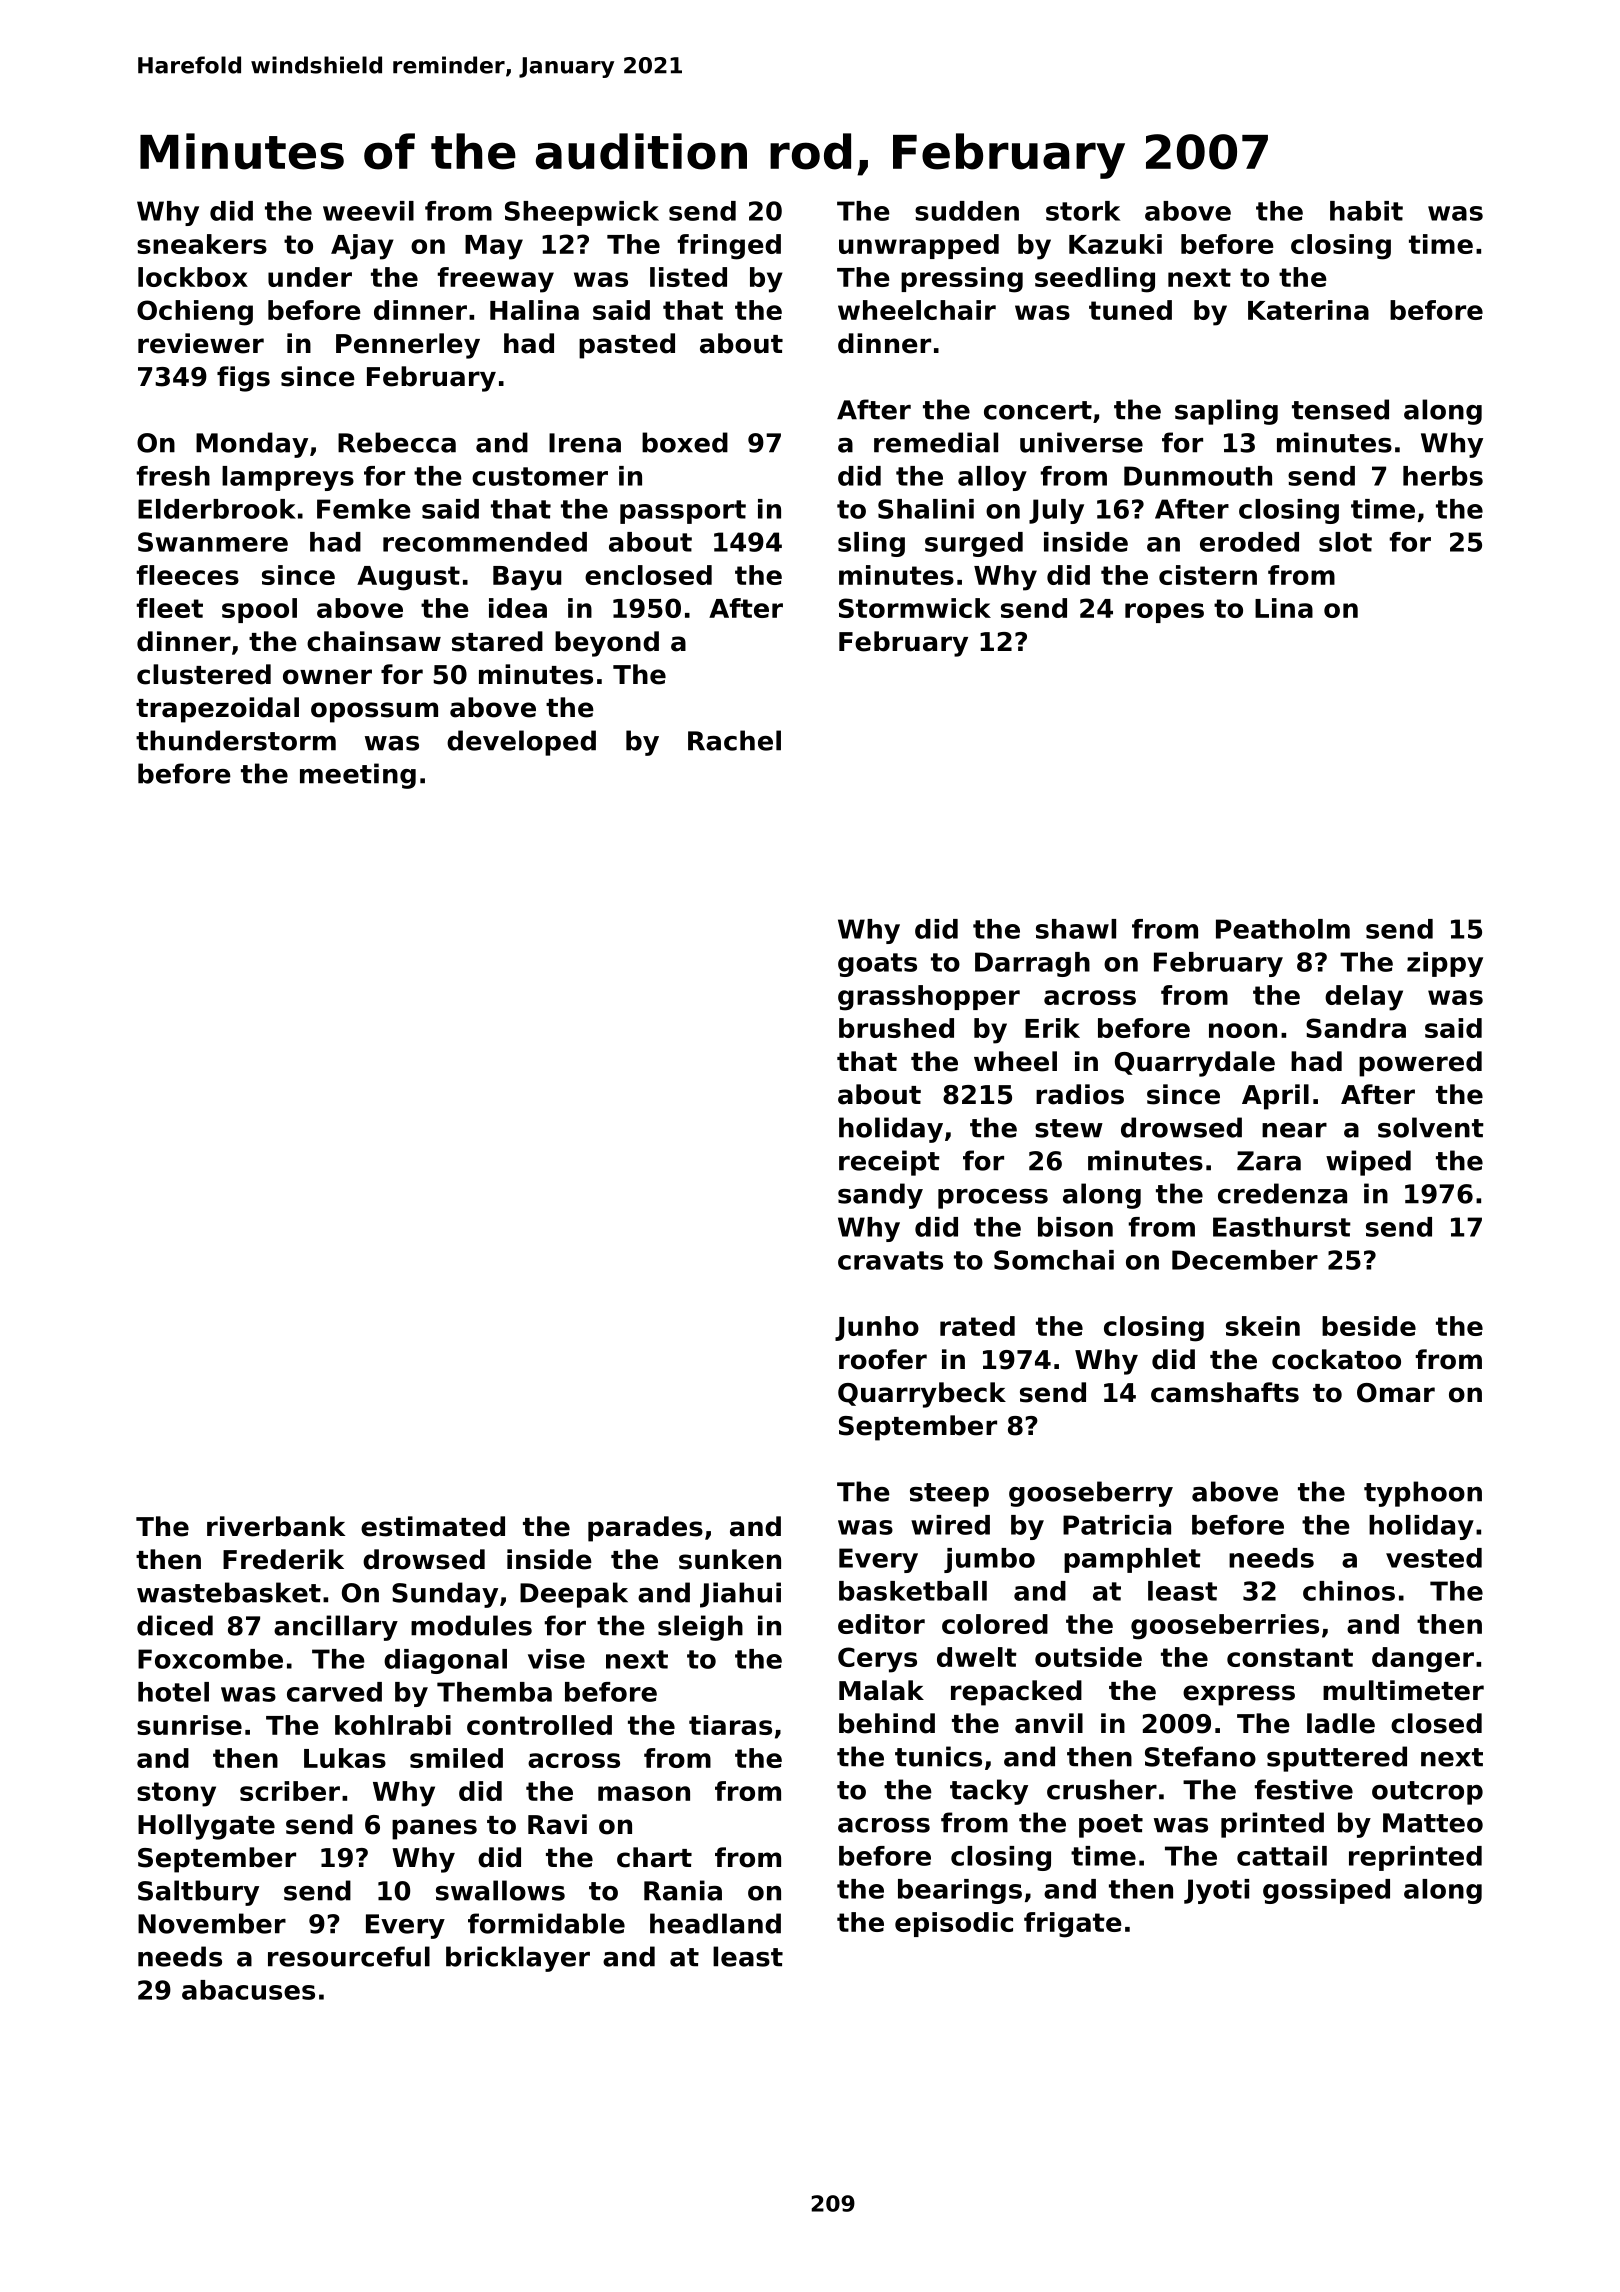 The height and width of the screenshot is (2292, 1620). Describe the element at coordinates (358, 776) in the screenshot. I see `meeting` at that location.
